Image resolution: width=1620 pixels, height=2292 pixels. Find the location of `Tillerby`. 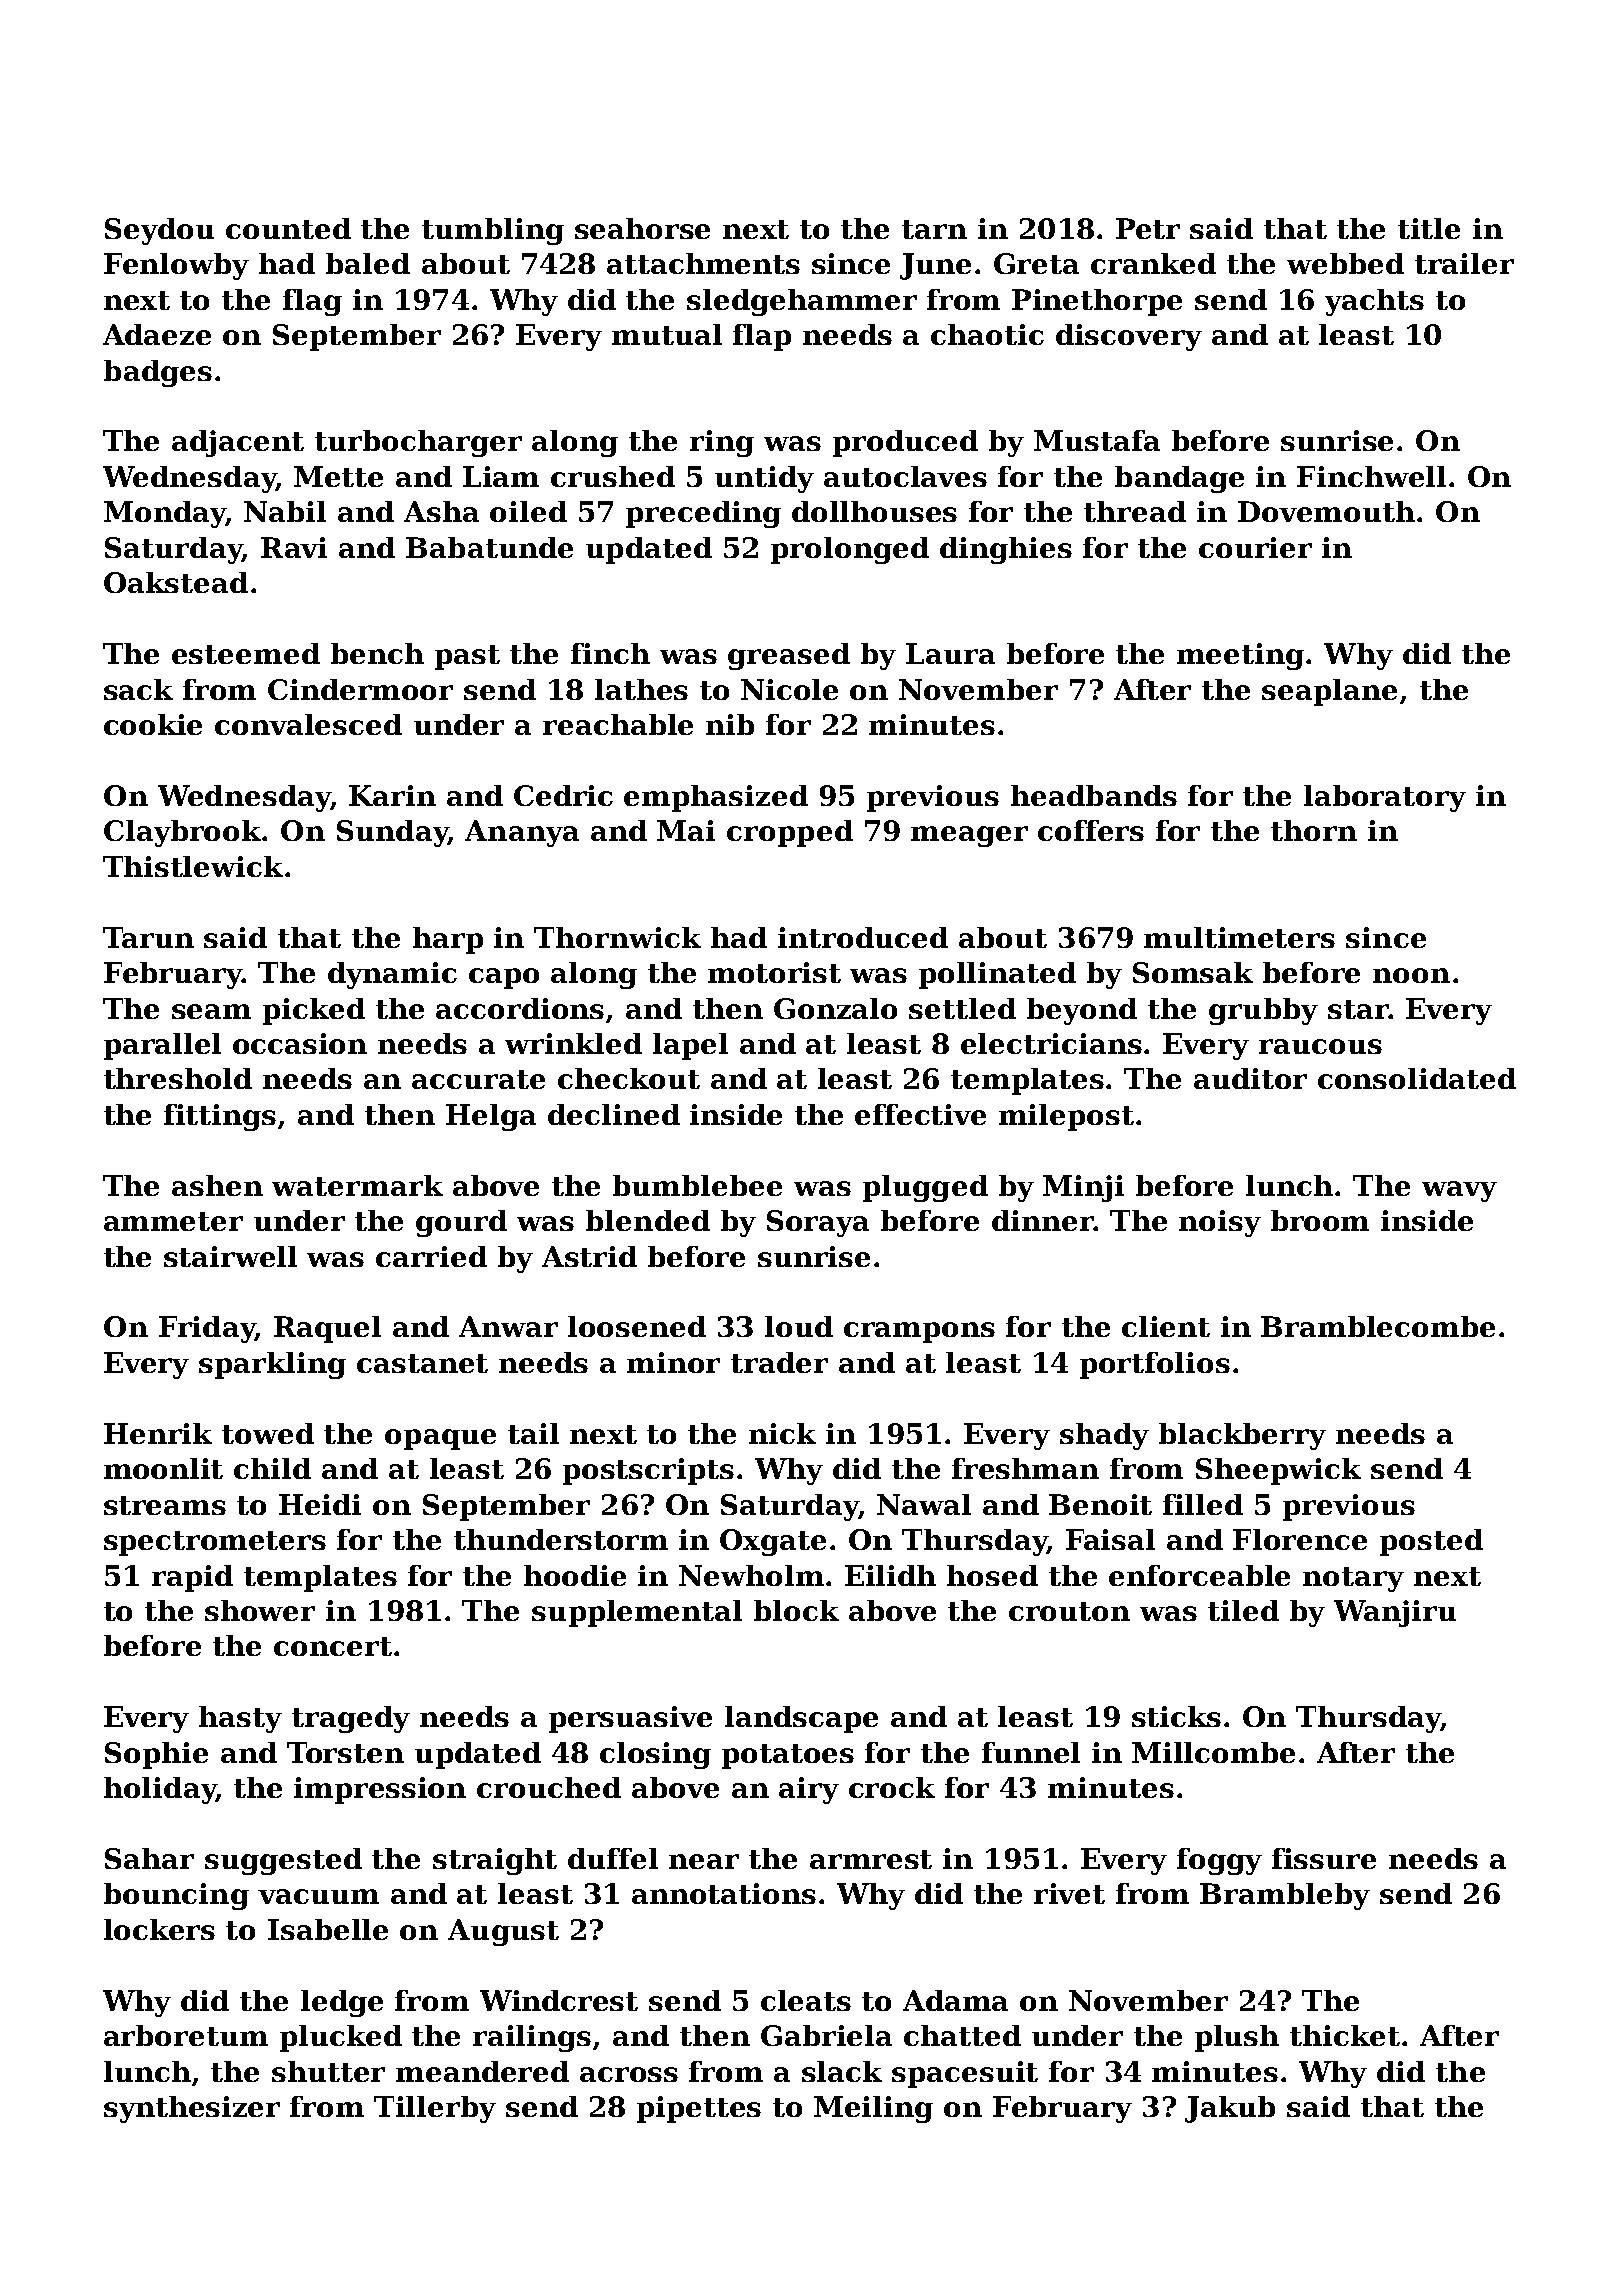

Tillerby is located at coordinates (435, 2109).
